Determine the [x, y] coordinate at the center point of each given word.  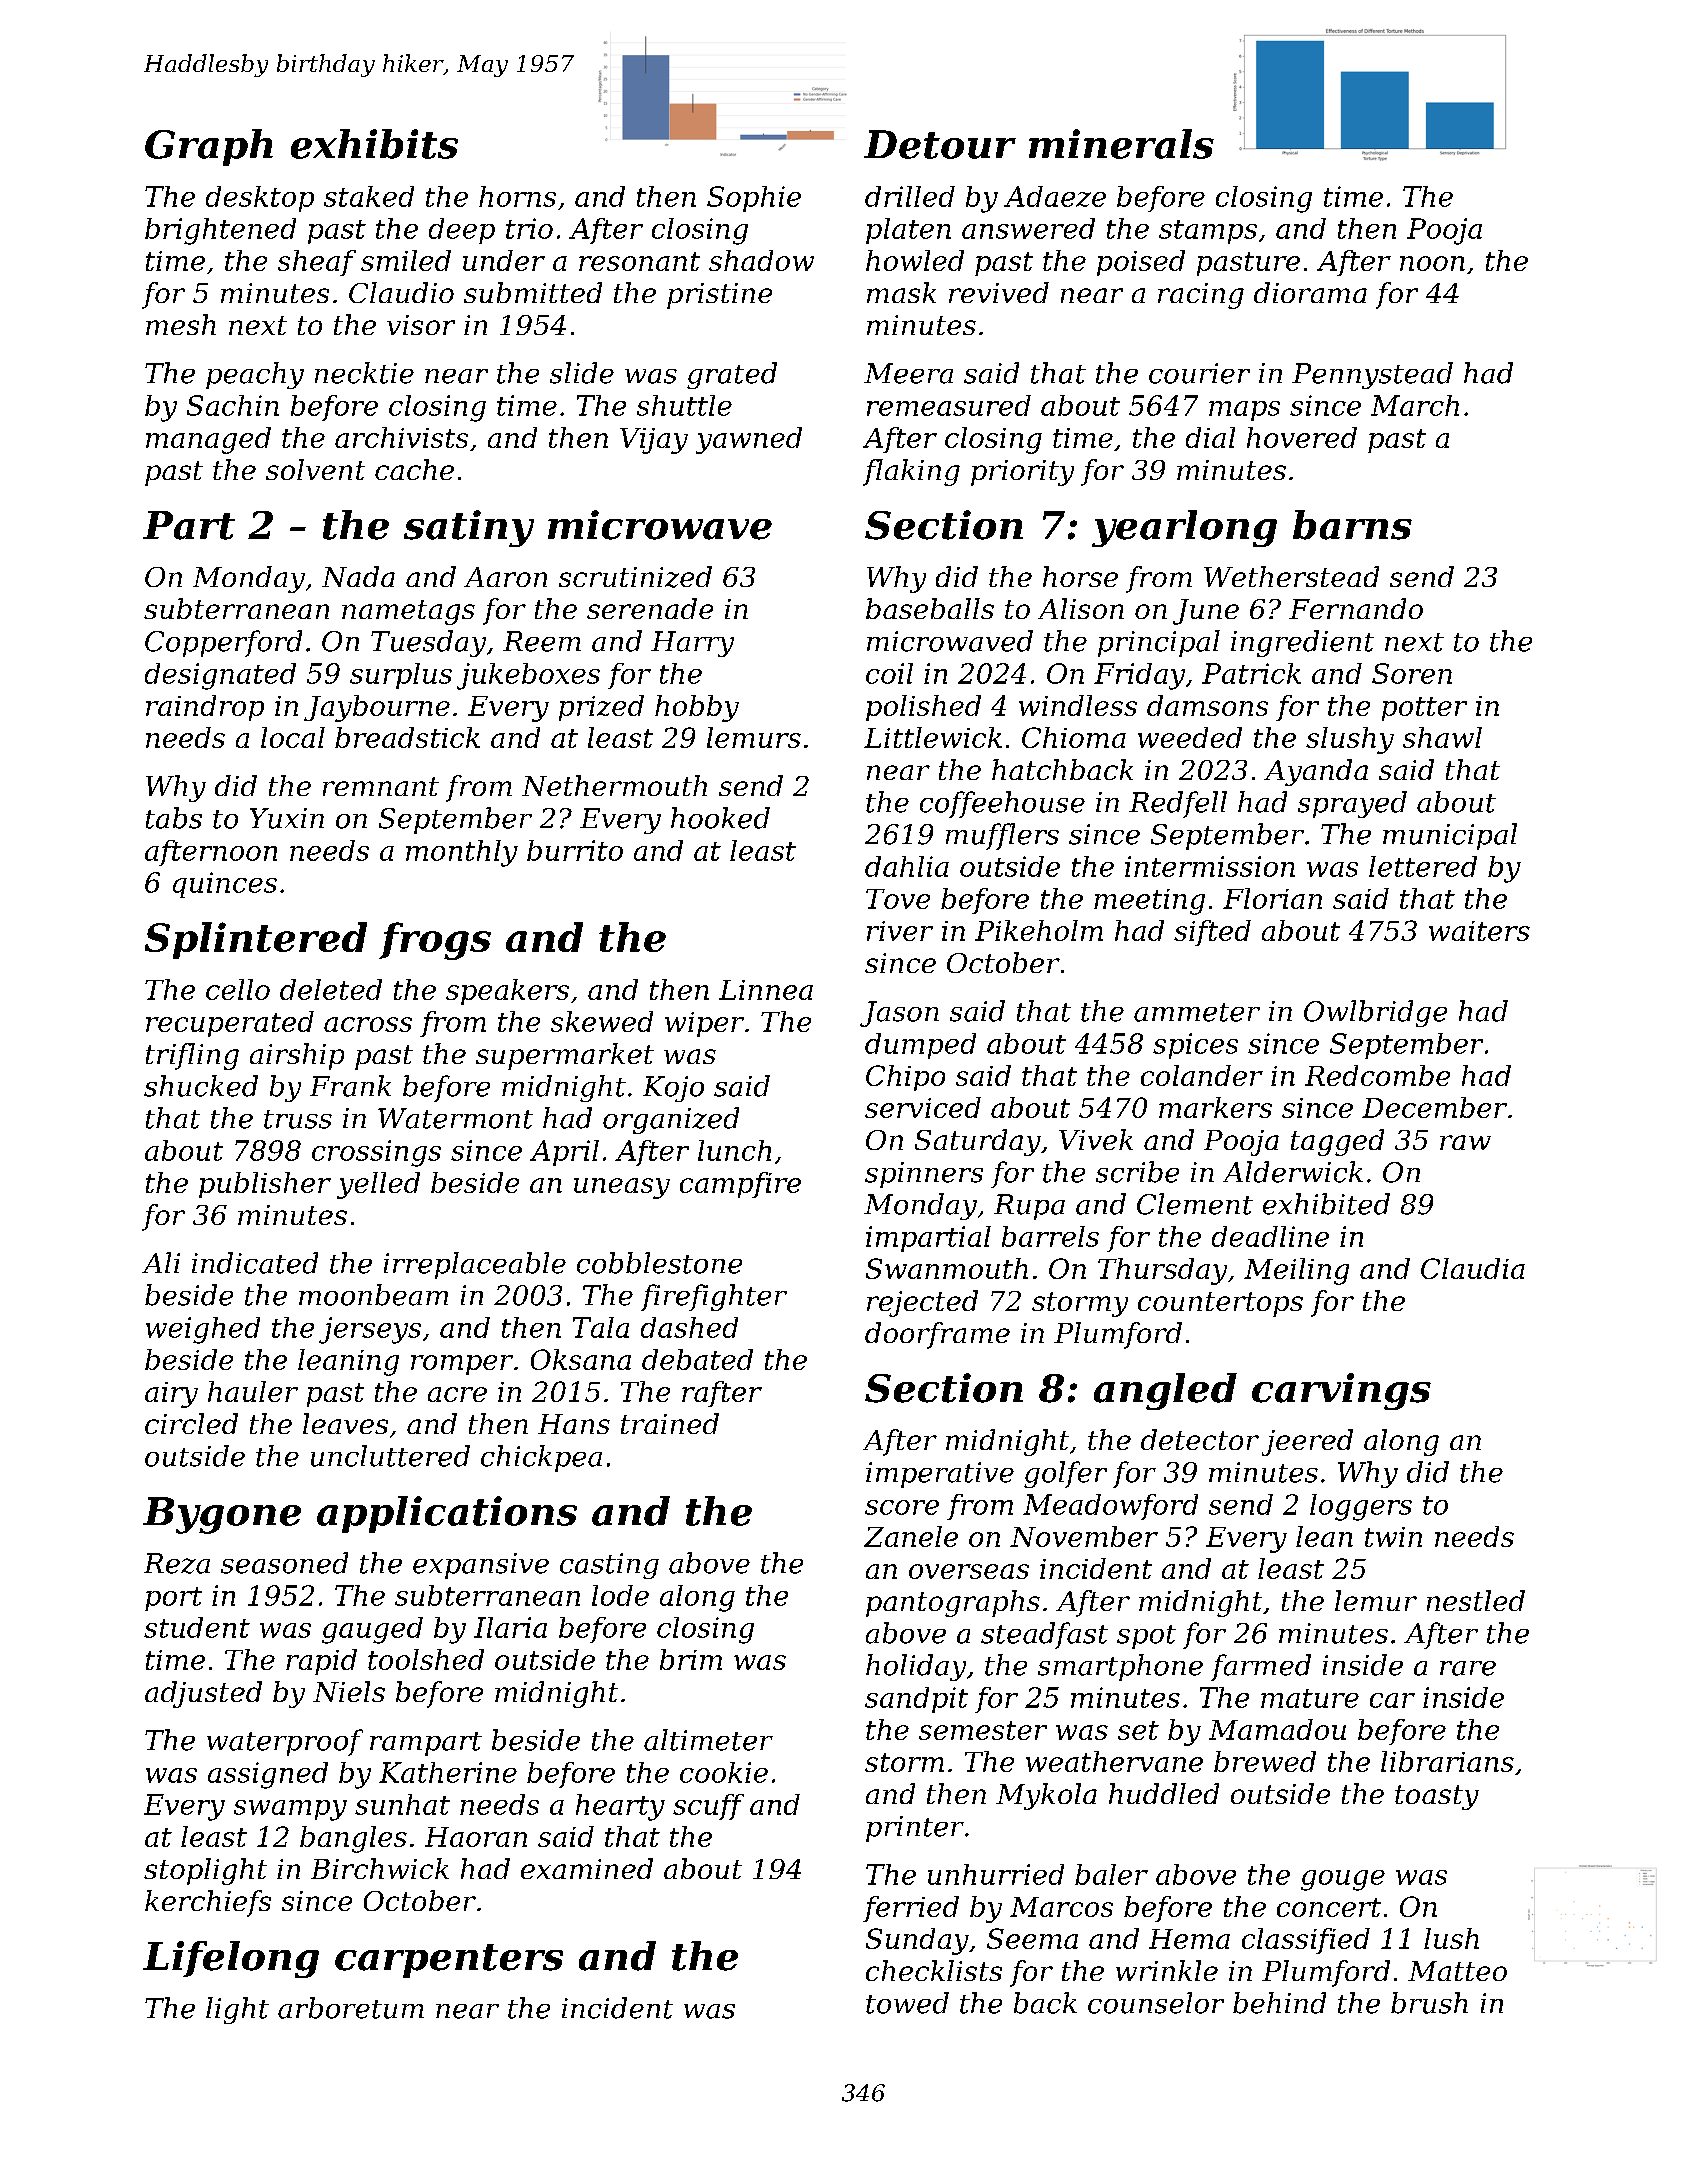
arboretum [351, 2008]
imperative [940, 1475]
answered [1028, 228]
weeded [1190, 737]
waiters [1479, 931]
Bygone [222, 1515]
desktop [260, 199]
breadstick [407, 737]
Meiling [1296, 1271]
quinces [225, 885]
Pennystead [1372, 375]
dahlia [907, 866]
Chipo [905, 1078]
